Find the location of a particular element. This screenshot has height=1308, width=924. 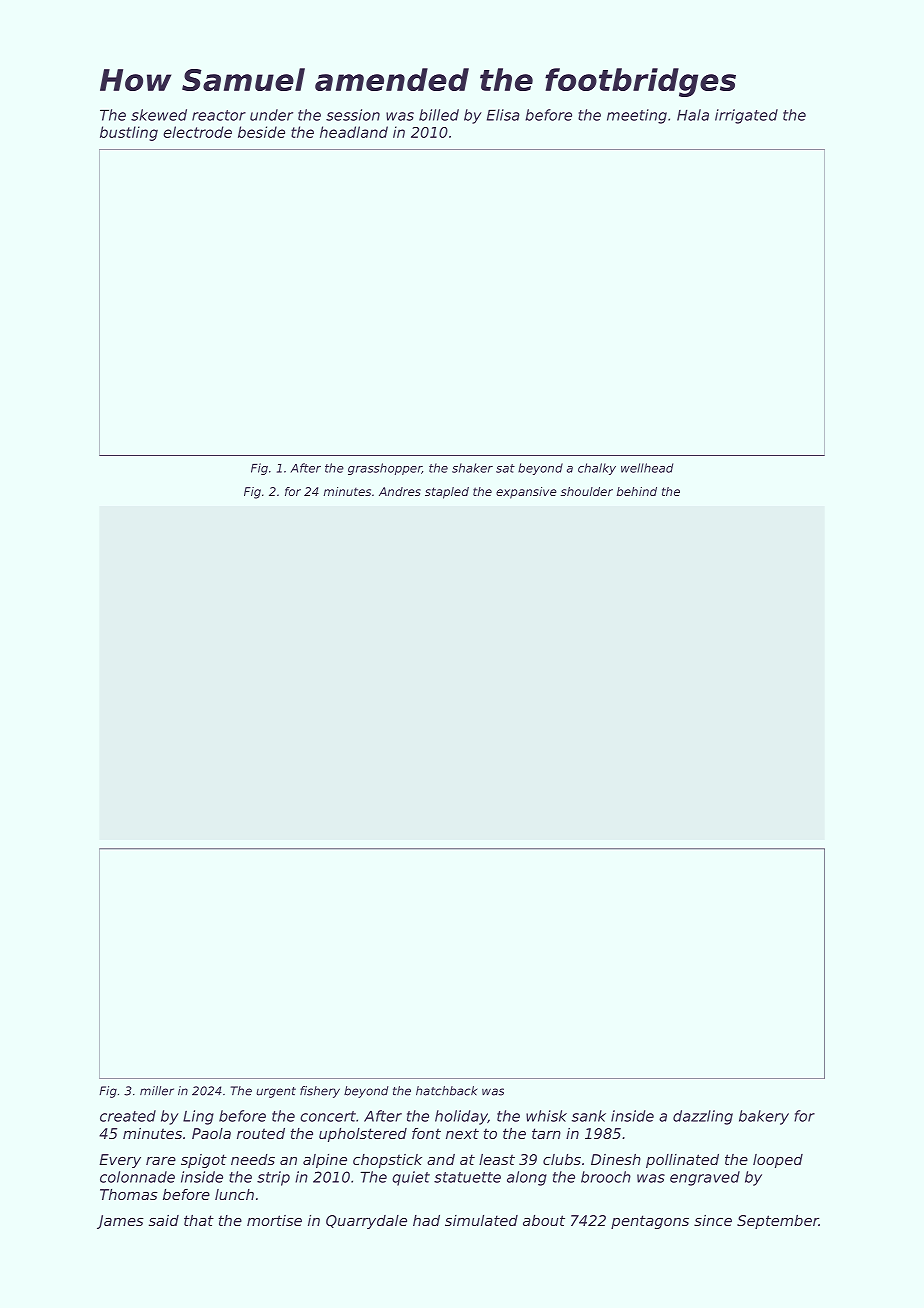

miller is located at coordinates (157, 1091).
